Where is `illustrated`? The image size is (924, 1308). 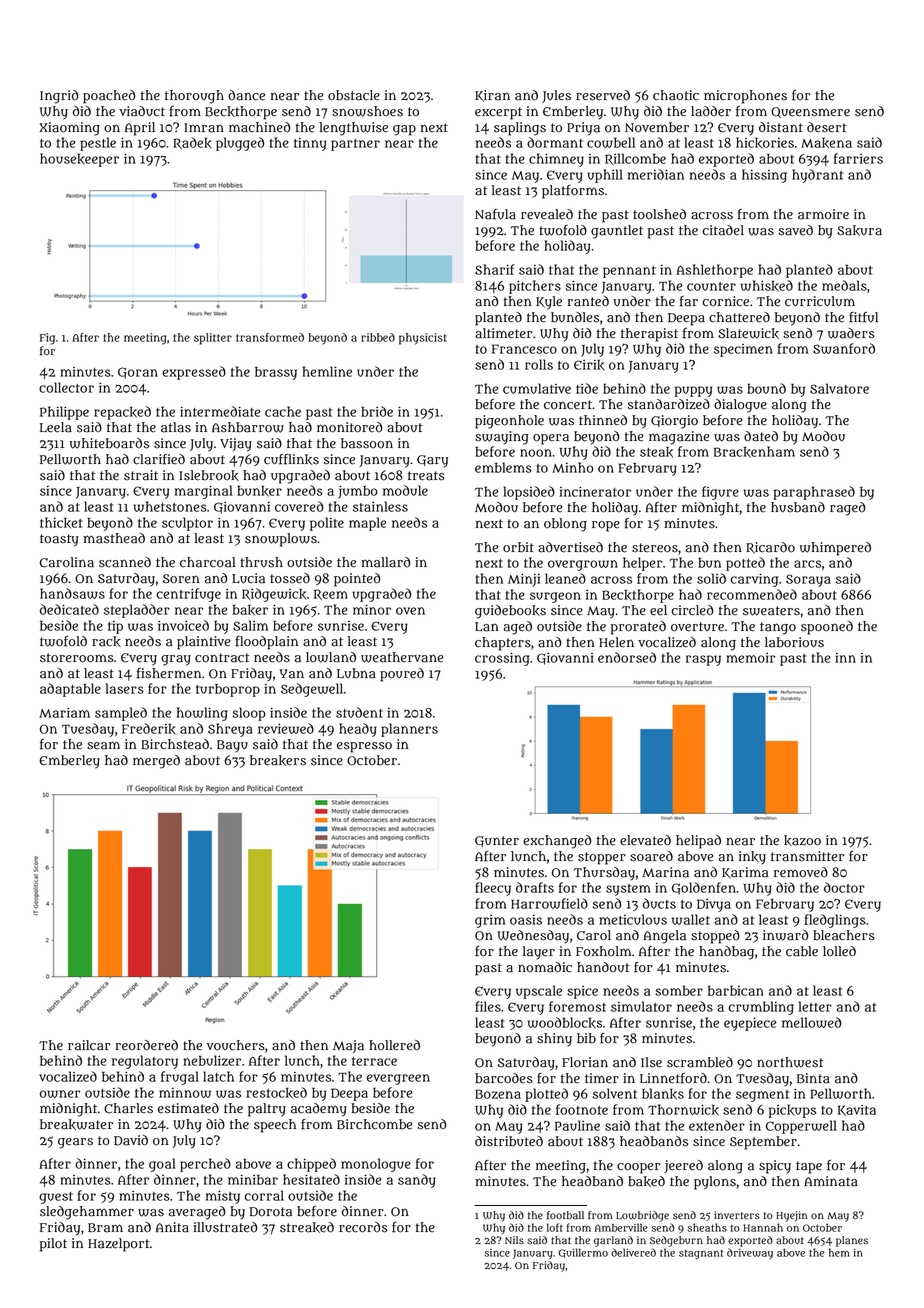 illustrated is located at coordinates (225, 1227).
